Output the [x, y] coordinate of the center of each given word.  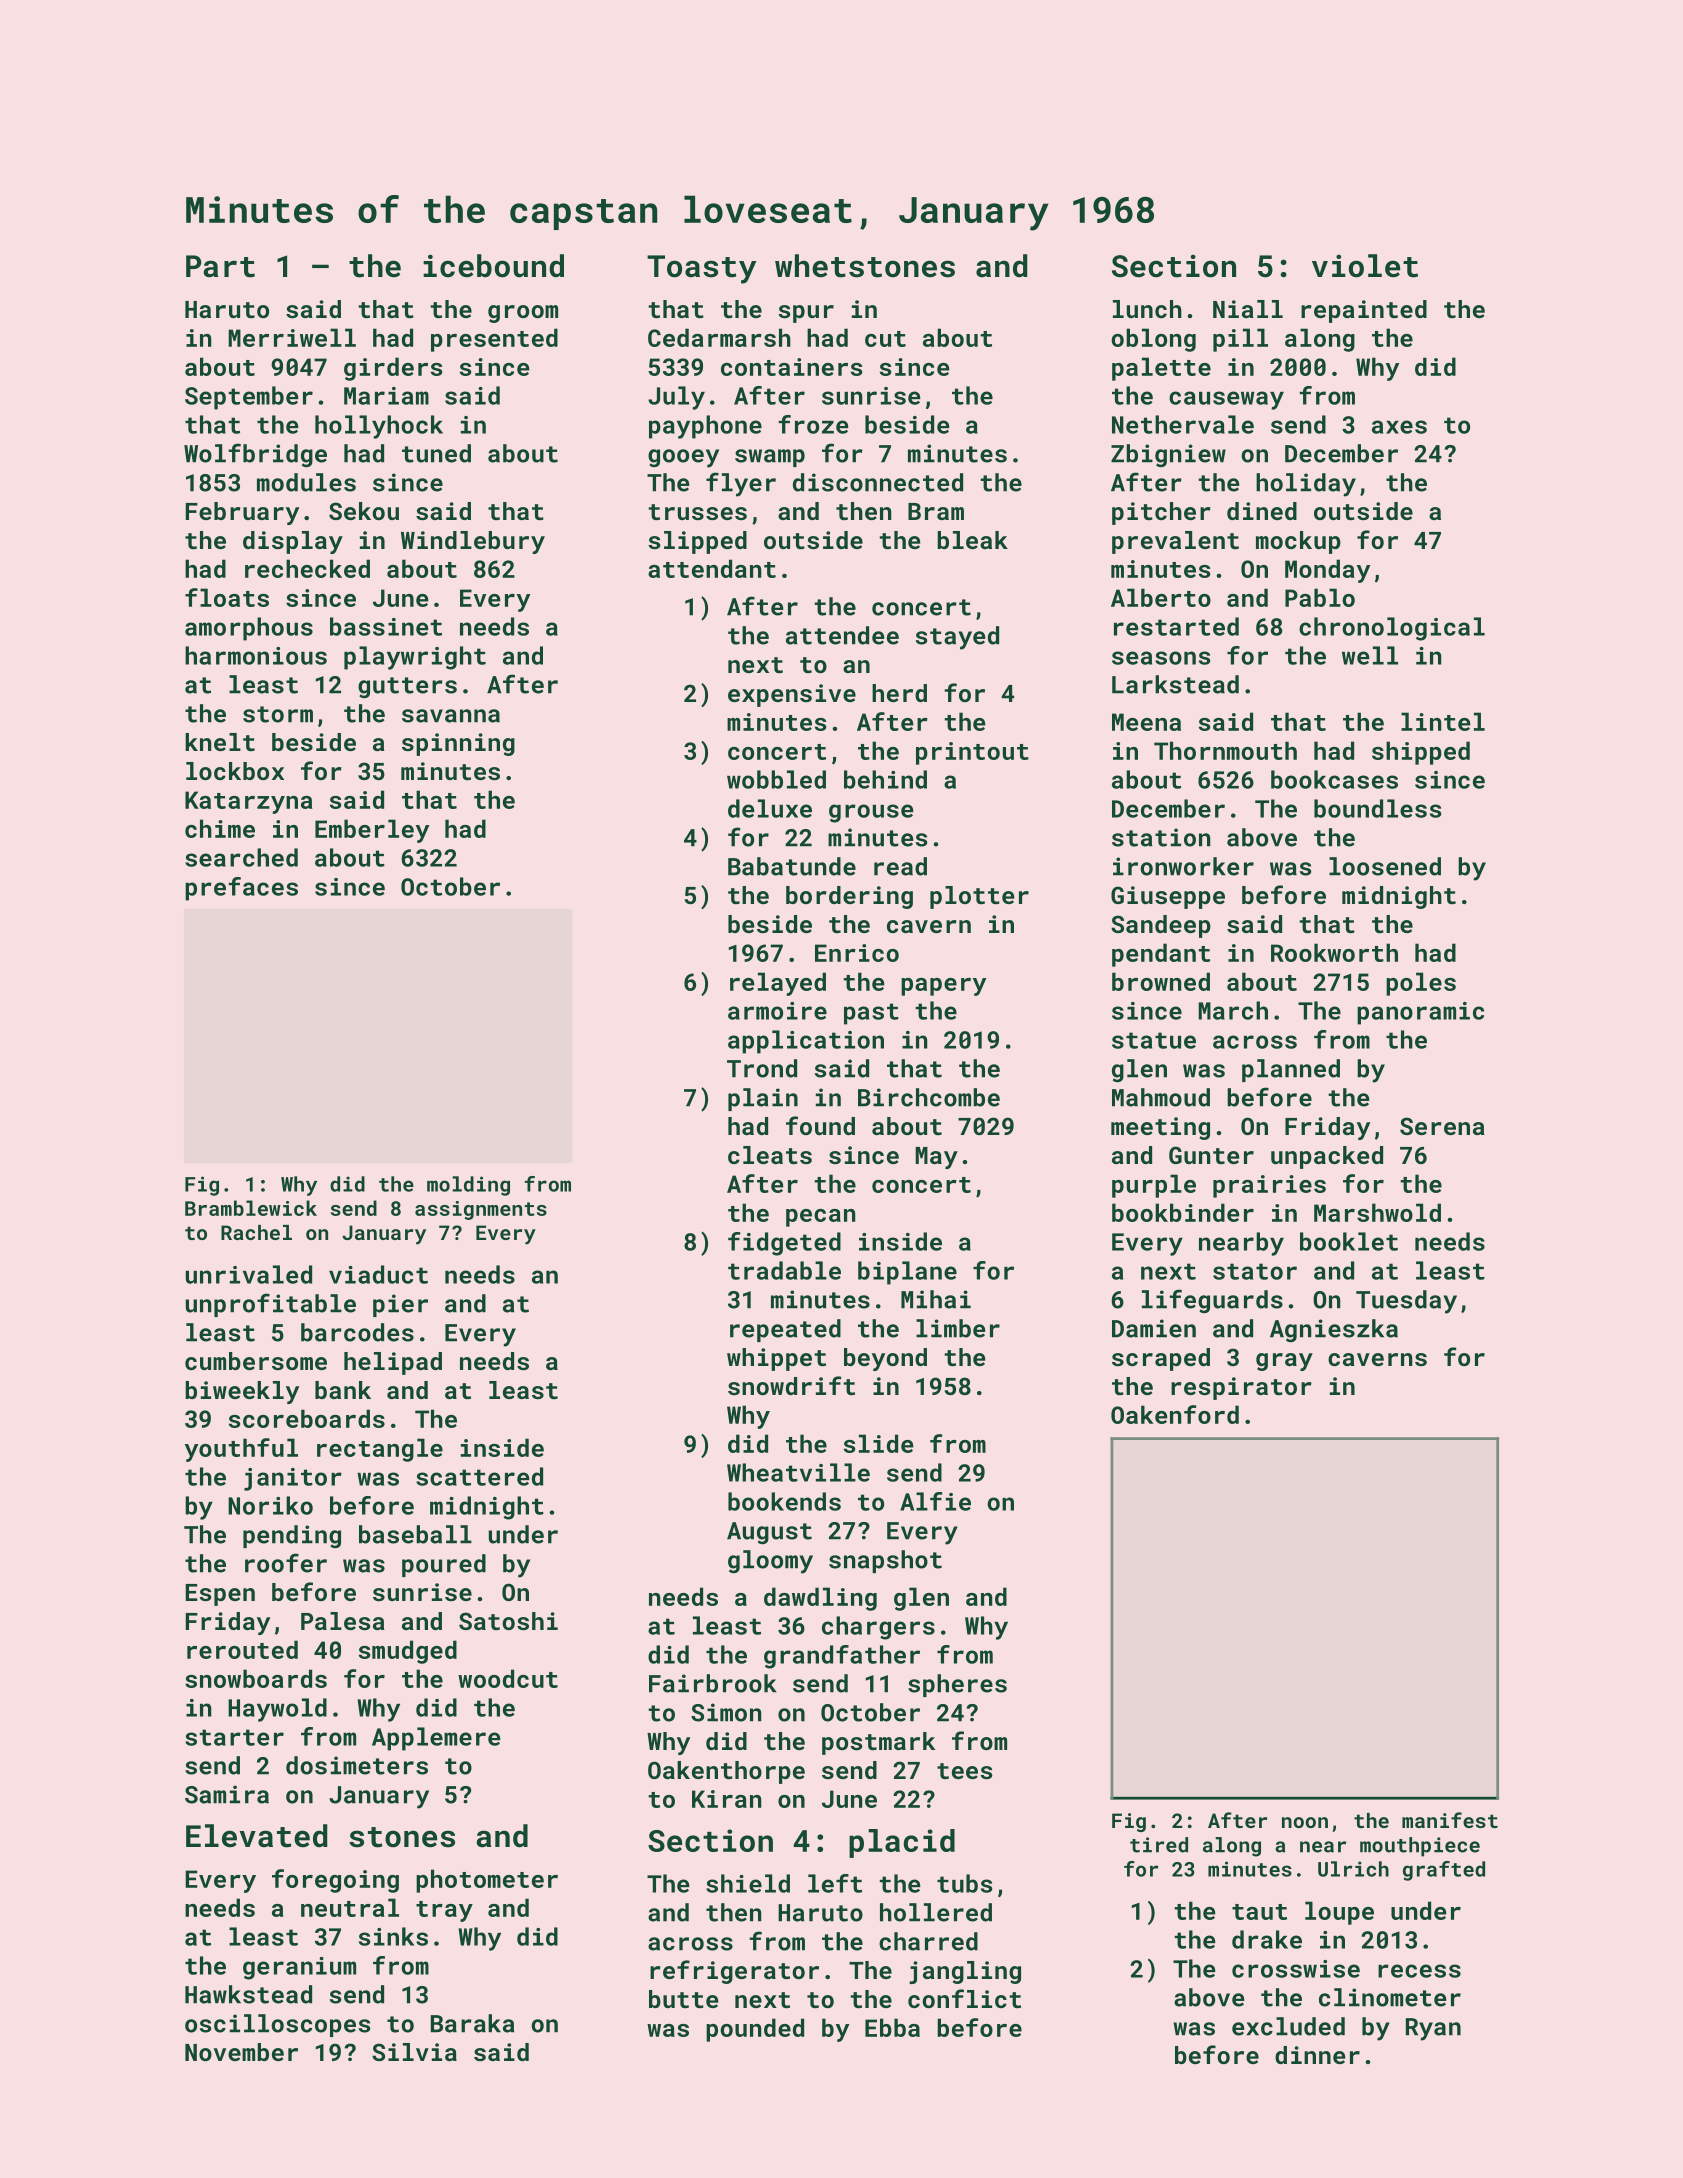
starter [234, 1737]
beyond [885, 1359]
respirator [1241, 1388]
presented [494, 340]
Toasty [701, 269]
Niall [1248, 309]
